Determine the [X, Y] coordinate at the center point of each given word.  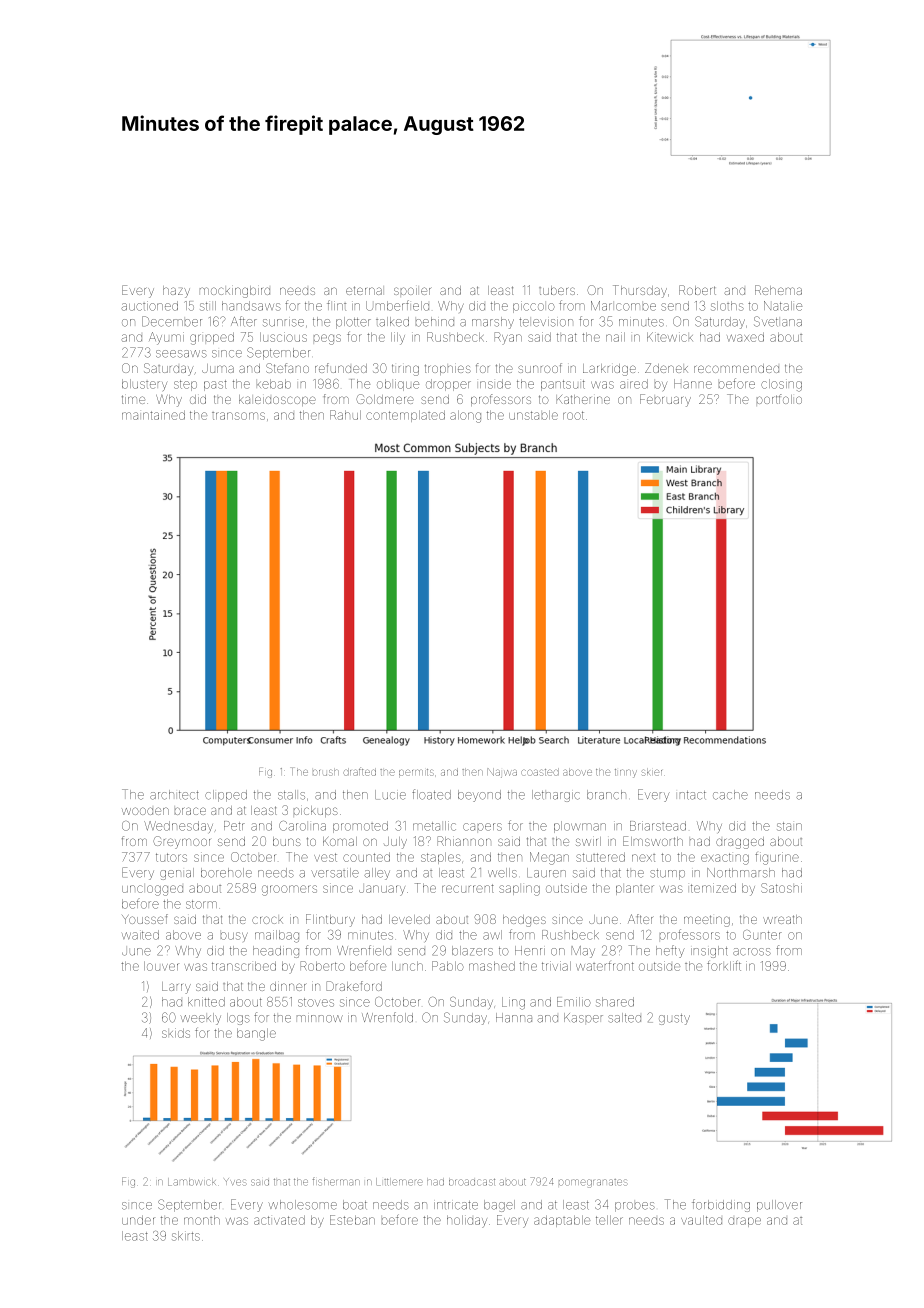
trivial [556, 966]
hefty [670, 951]
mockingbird [235, 292]
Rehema [778, 290]
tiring [405, 370]
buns [287, 841]
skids [176, 1033]
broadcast [472, 1182]
